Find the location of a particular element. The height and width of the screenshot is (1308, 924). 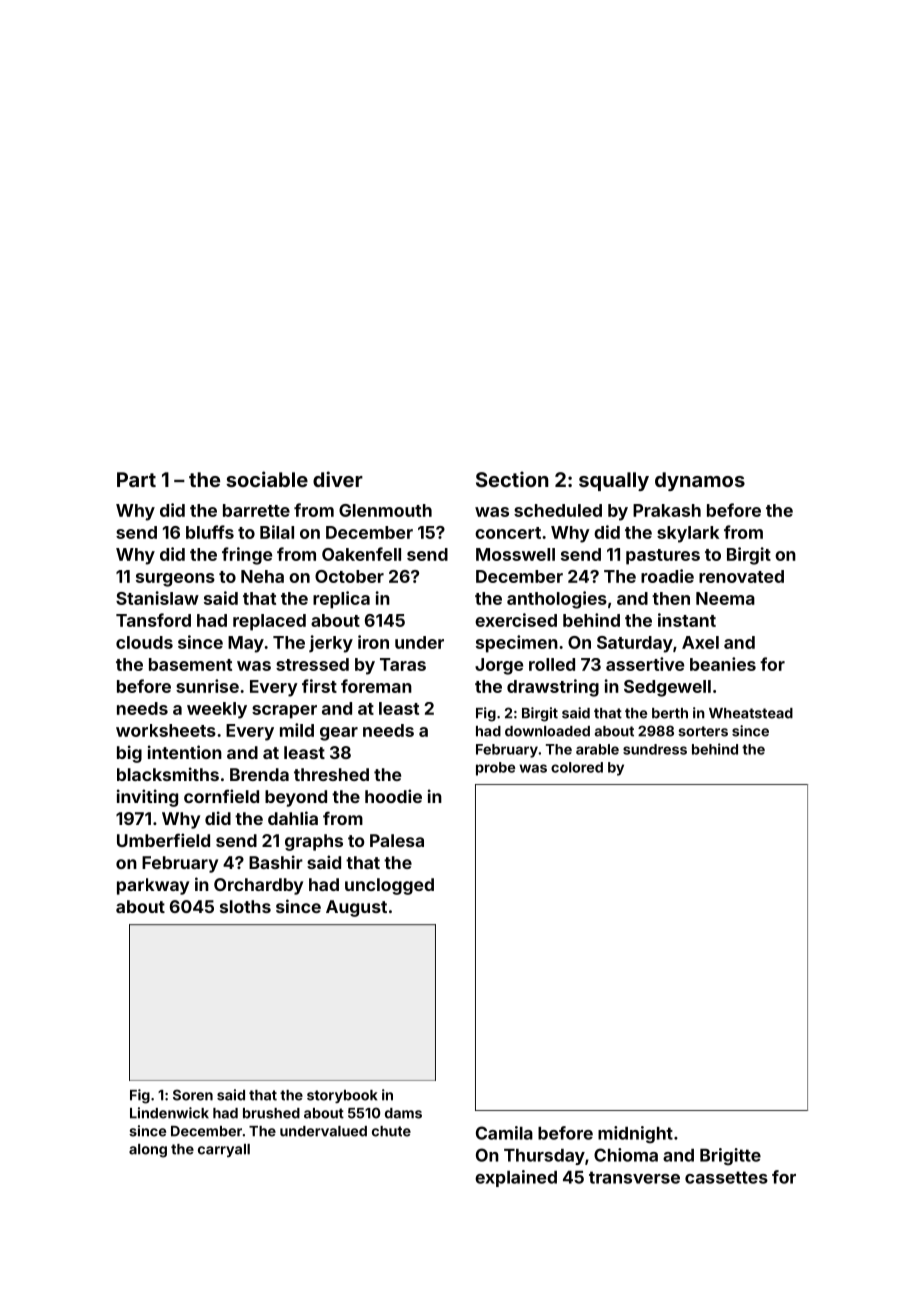

sociable is located at coordinates (267, 479).
